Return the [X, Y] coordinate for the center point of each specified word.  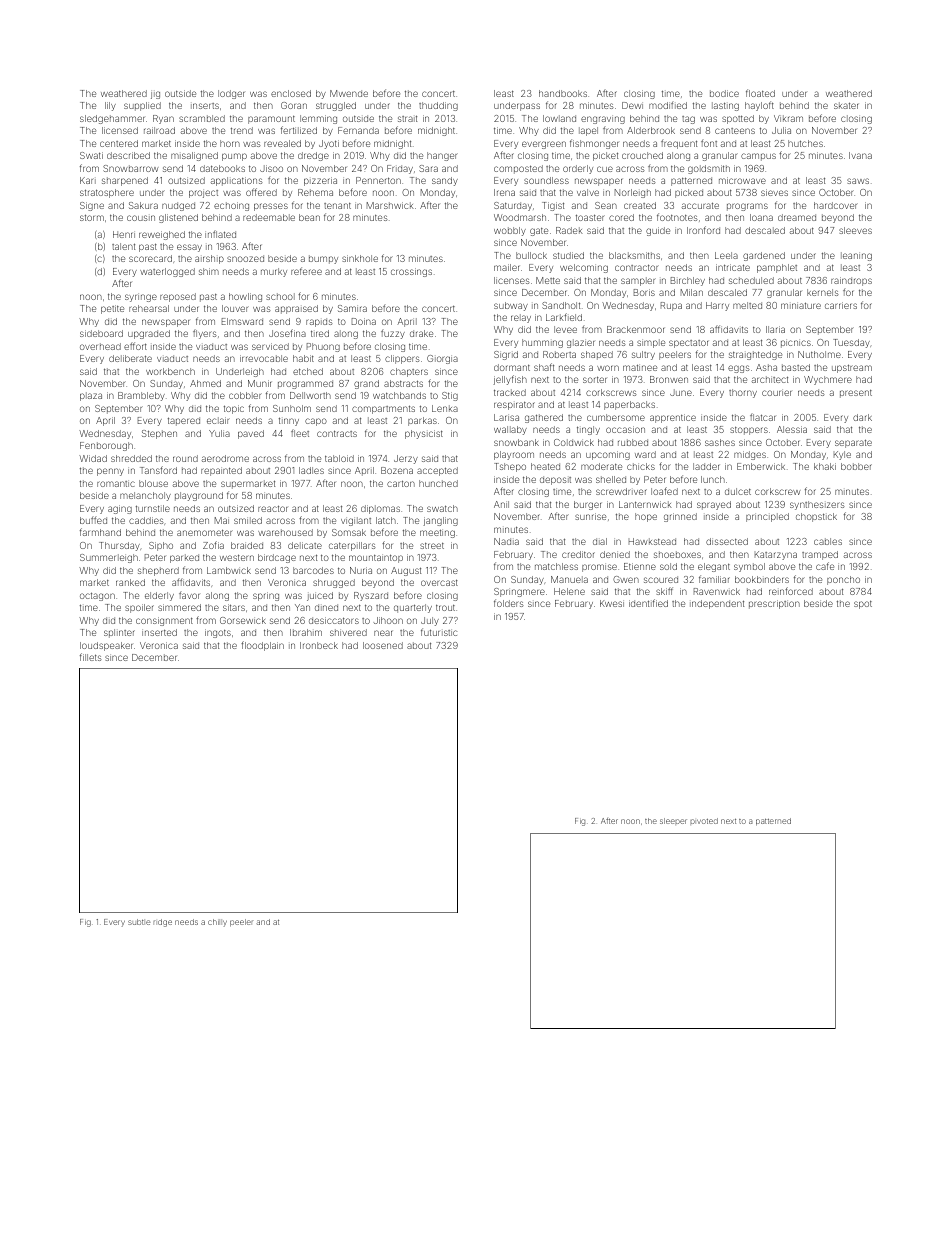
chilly [217, 923]
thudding [438, 106]
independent [717, 604]
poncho [843, 580]
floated [760, 93]
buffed [93, 520]
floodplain [262, 646]
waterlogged [167, 272]
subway [511, 306]
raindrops [851, 281]
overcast [439, 582]
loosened [383, 645]
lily [110, 106]
